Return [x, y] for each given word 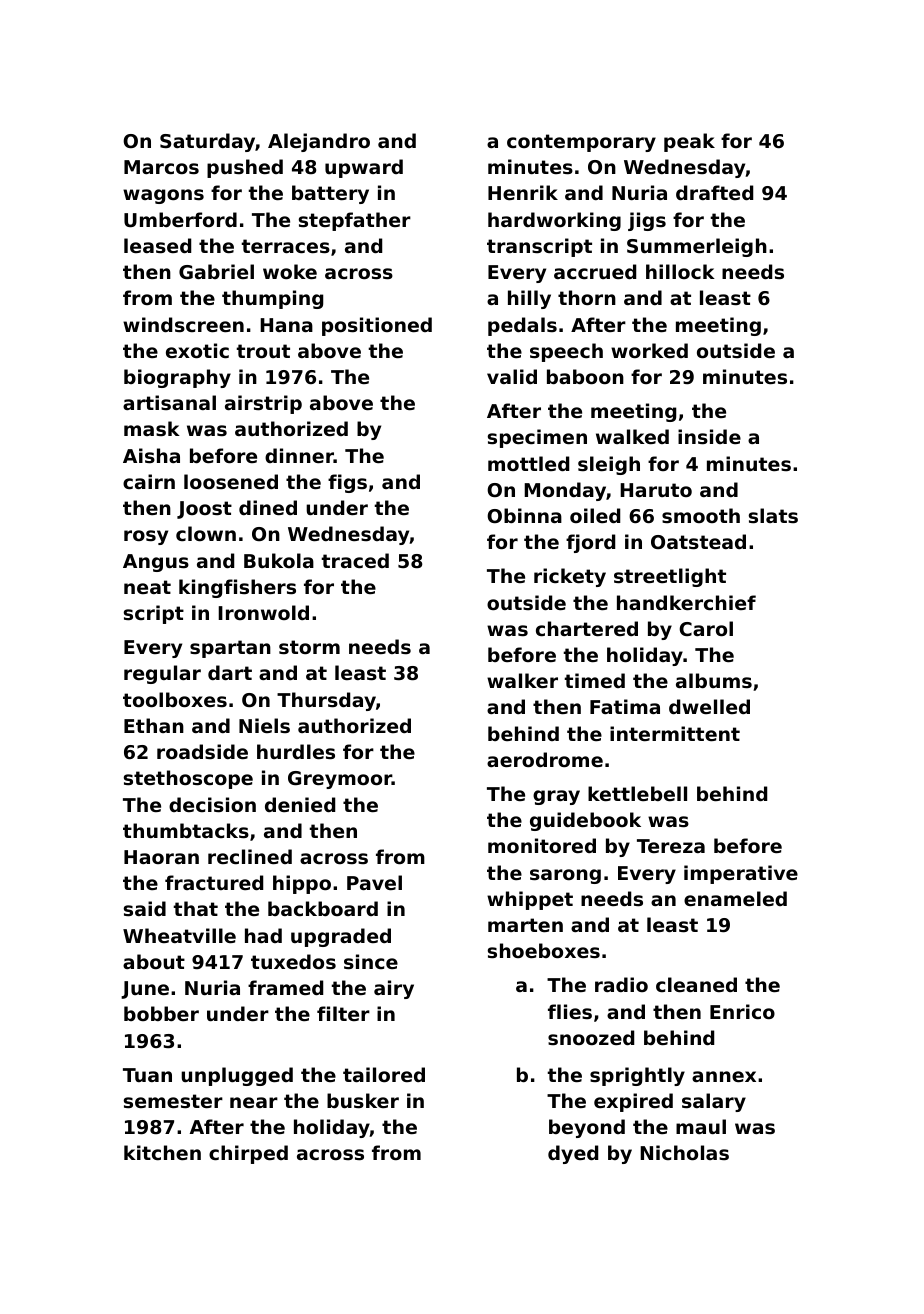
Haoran [161, 857]
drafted [714, 192]
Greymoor [340, 780]
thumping [272, 299]
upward [364, 168]
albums [714, 680]
